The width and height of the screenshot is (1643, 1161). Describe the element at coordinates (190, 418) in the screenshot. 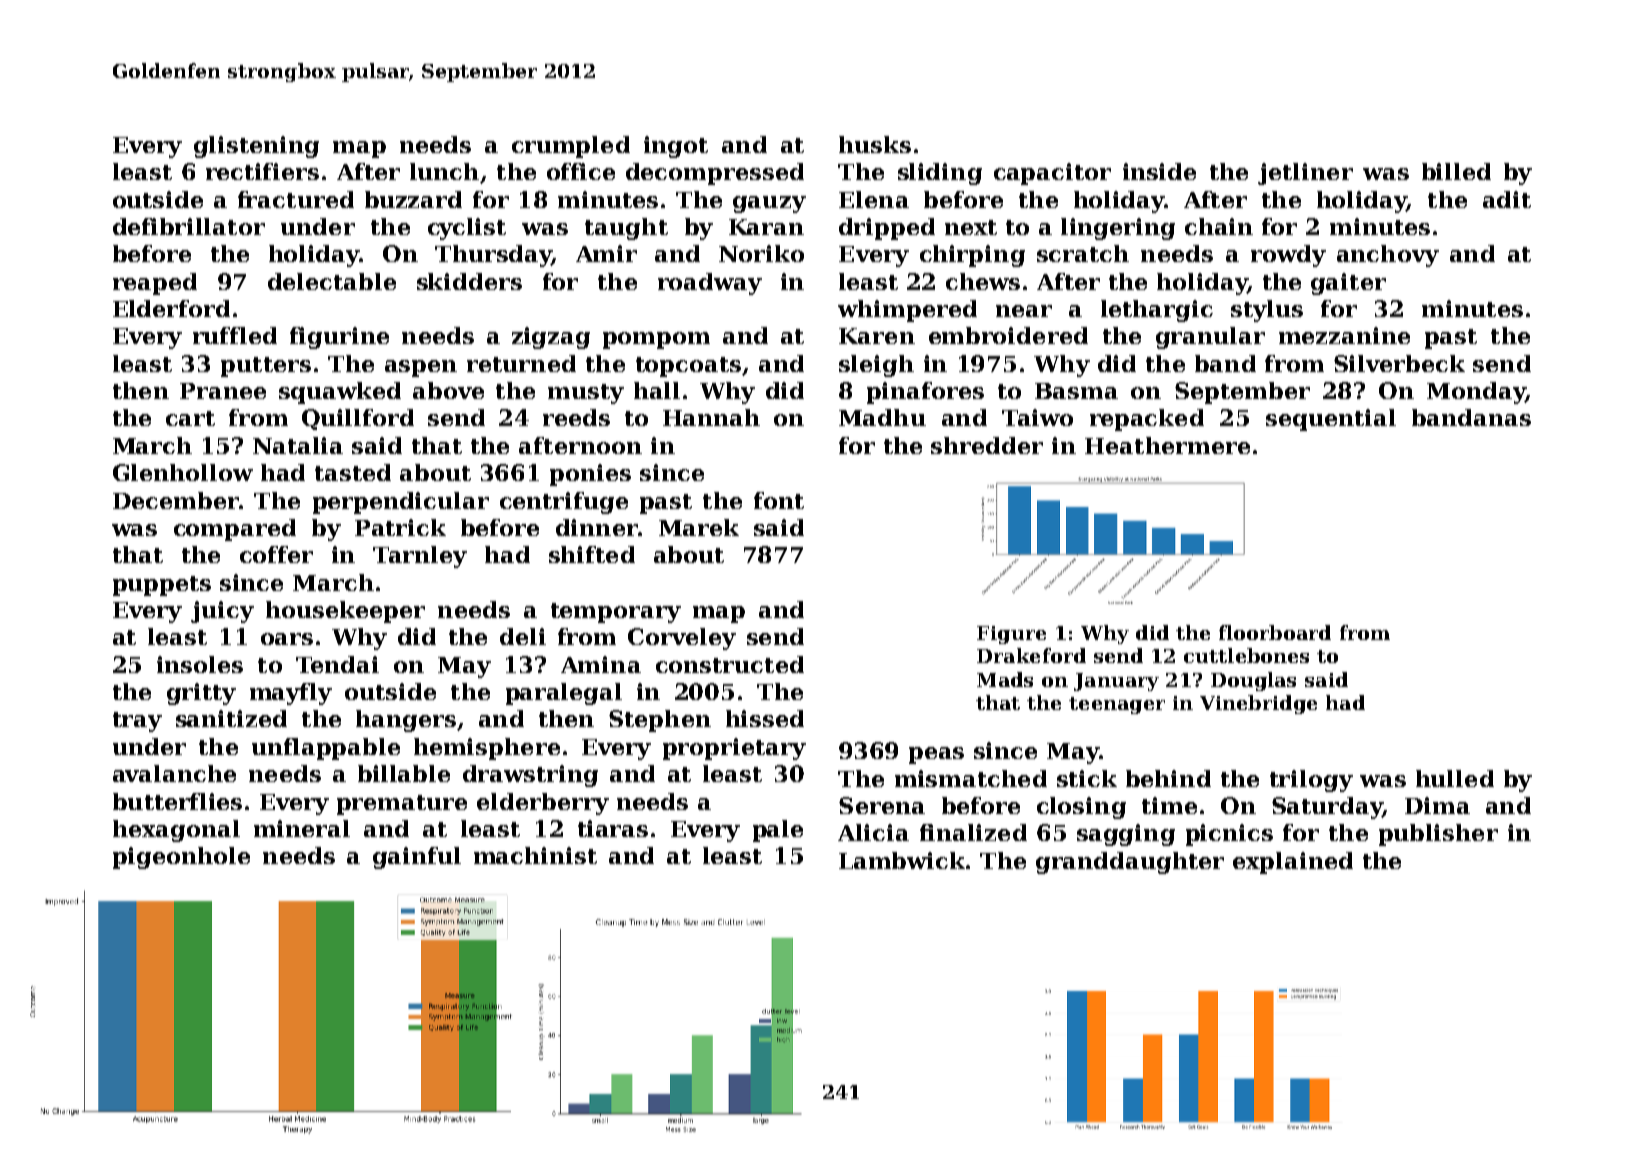

I see `cart` at that location.
